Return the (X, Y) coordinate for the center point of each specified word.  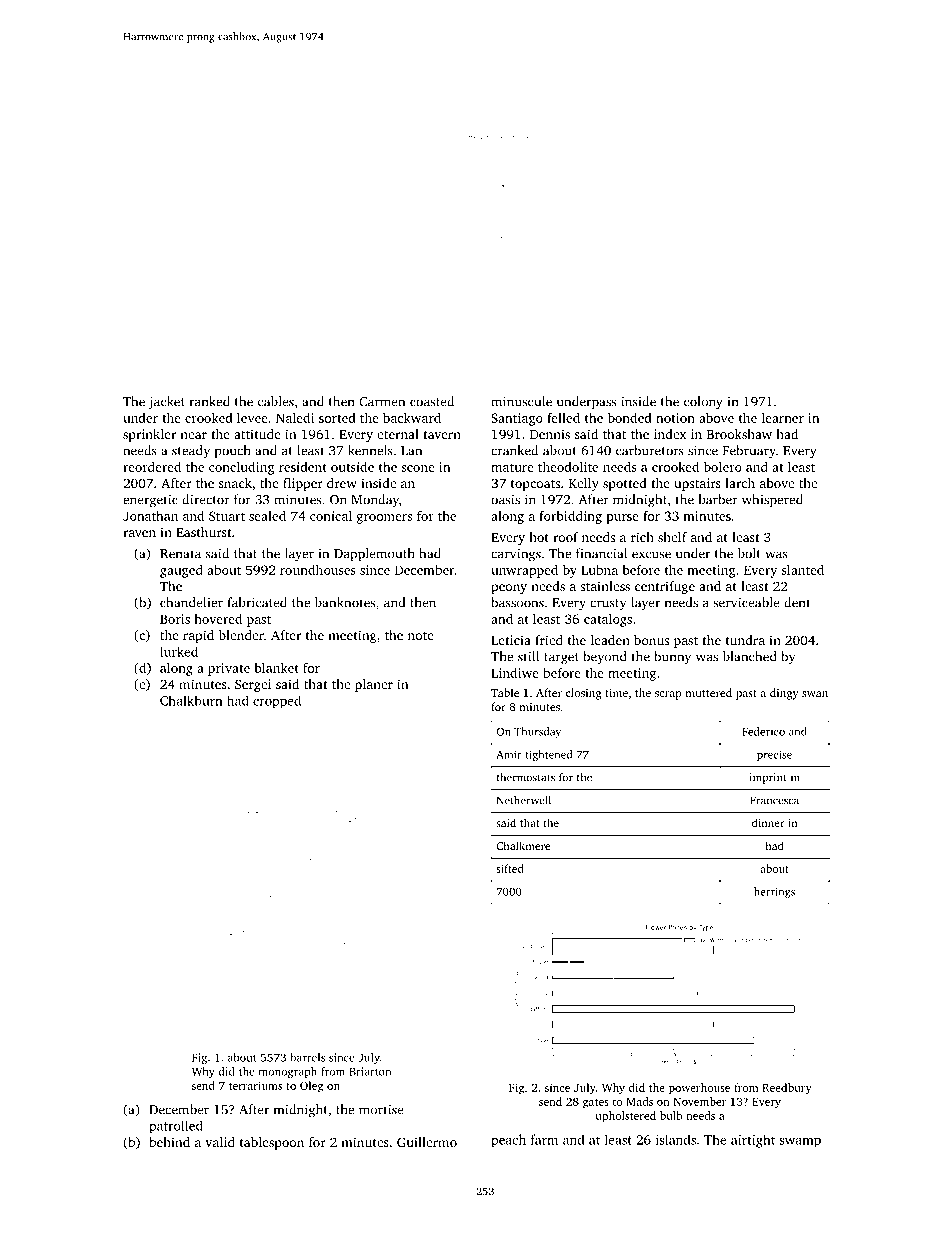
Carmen (382, 402)
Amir (509, 754)
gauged (181, 571)
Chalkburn (191, 700)
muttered (709, 692)
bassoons (517, 602)
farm (544, 1139)
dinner (768, 822)
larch (740, 483)
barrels (307, 1057)
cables (276, 401)
